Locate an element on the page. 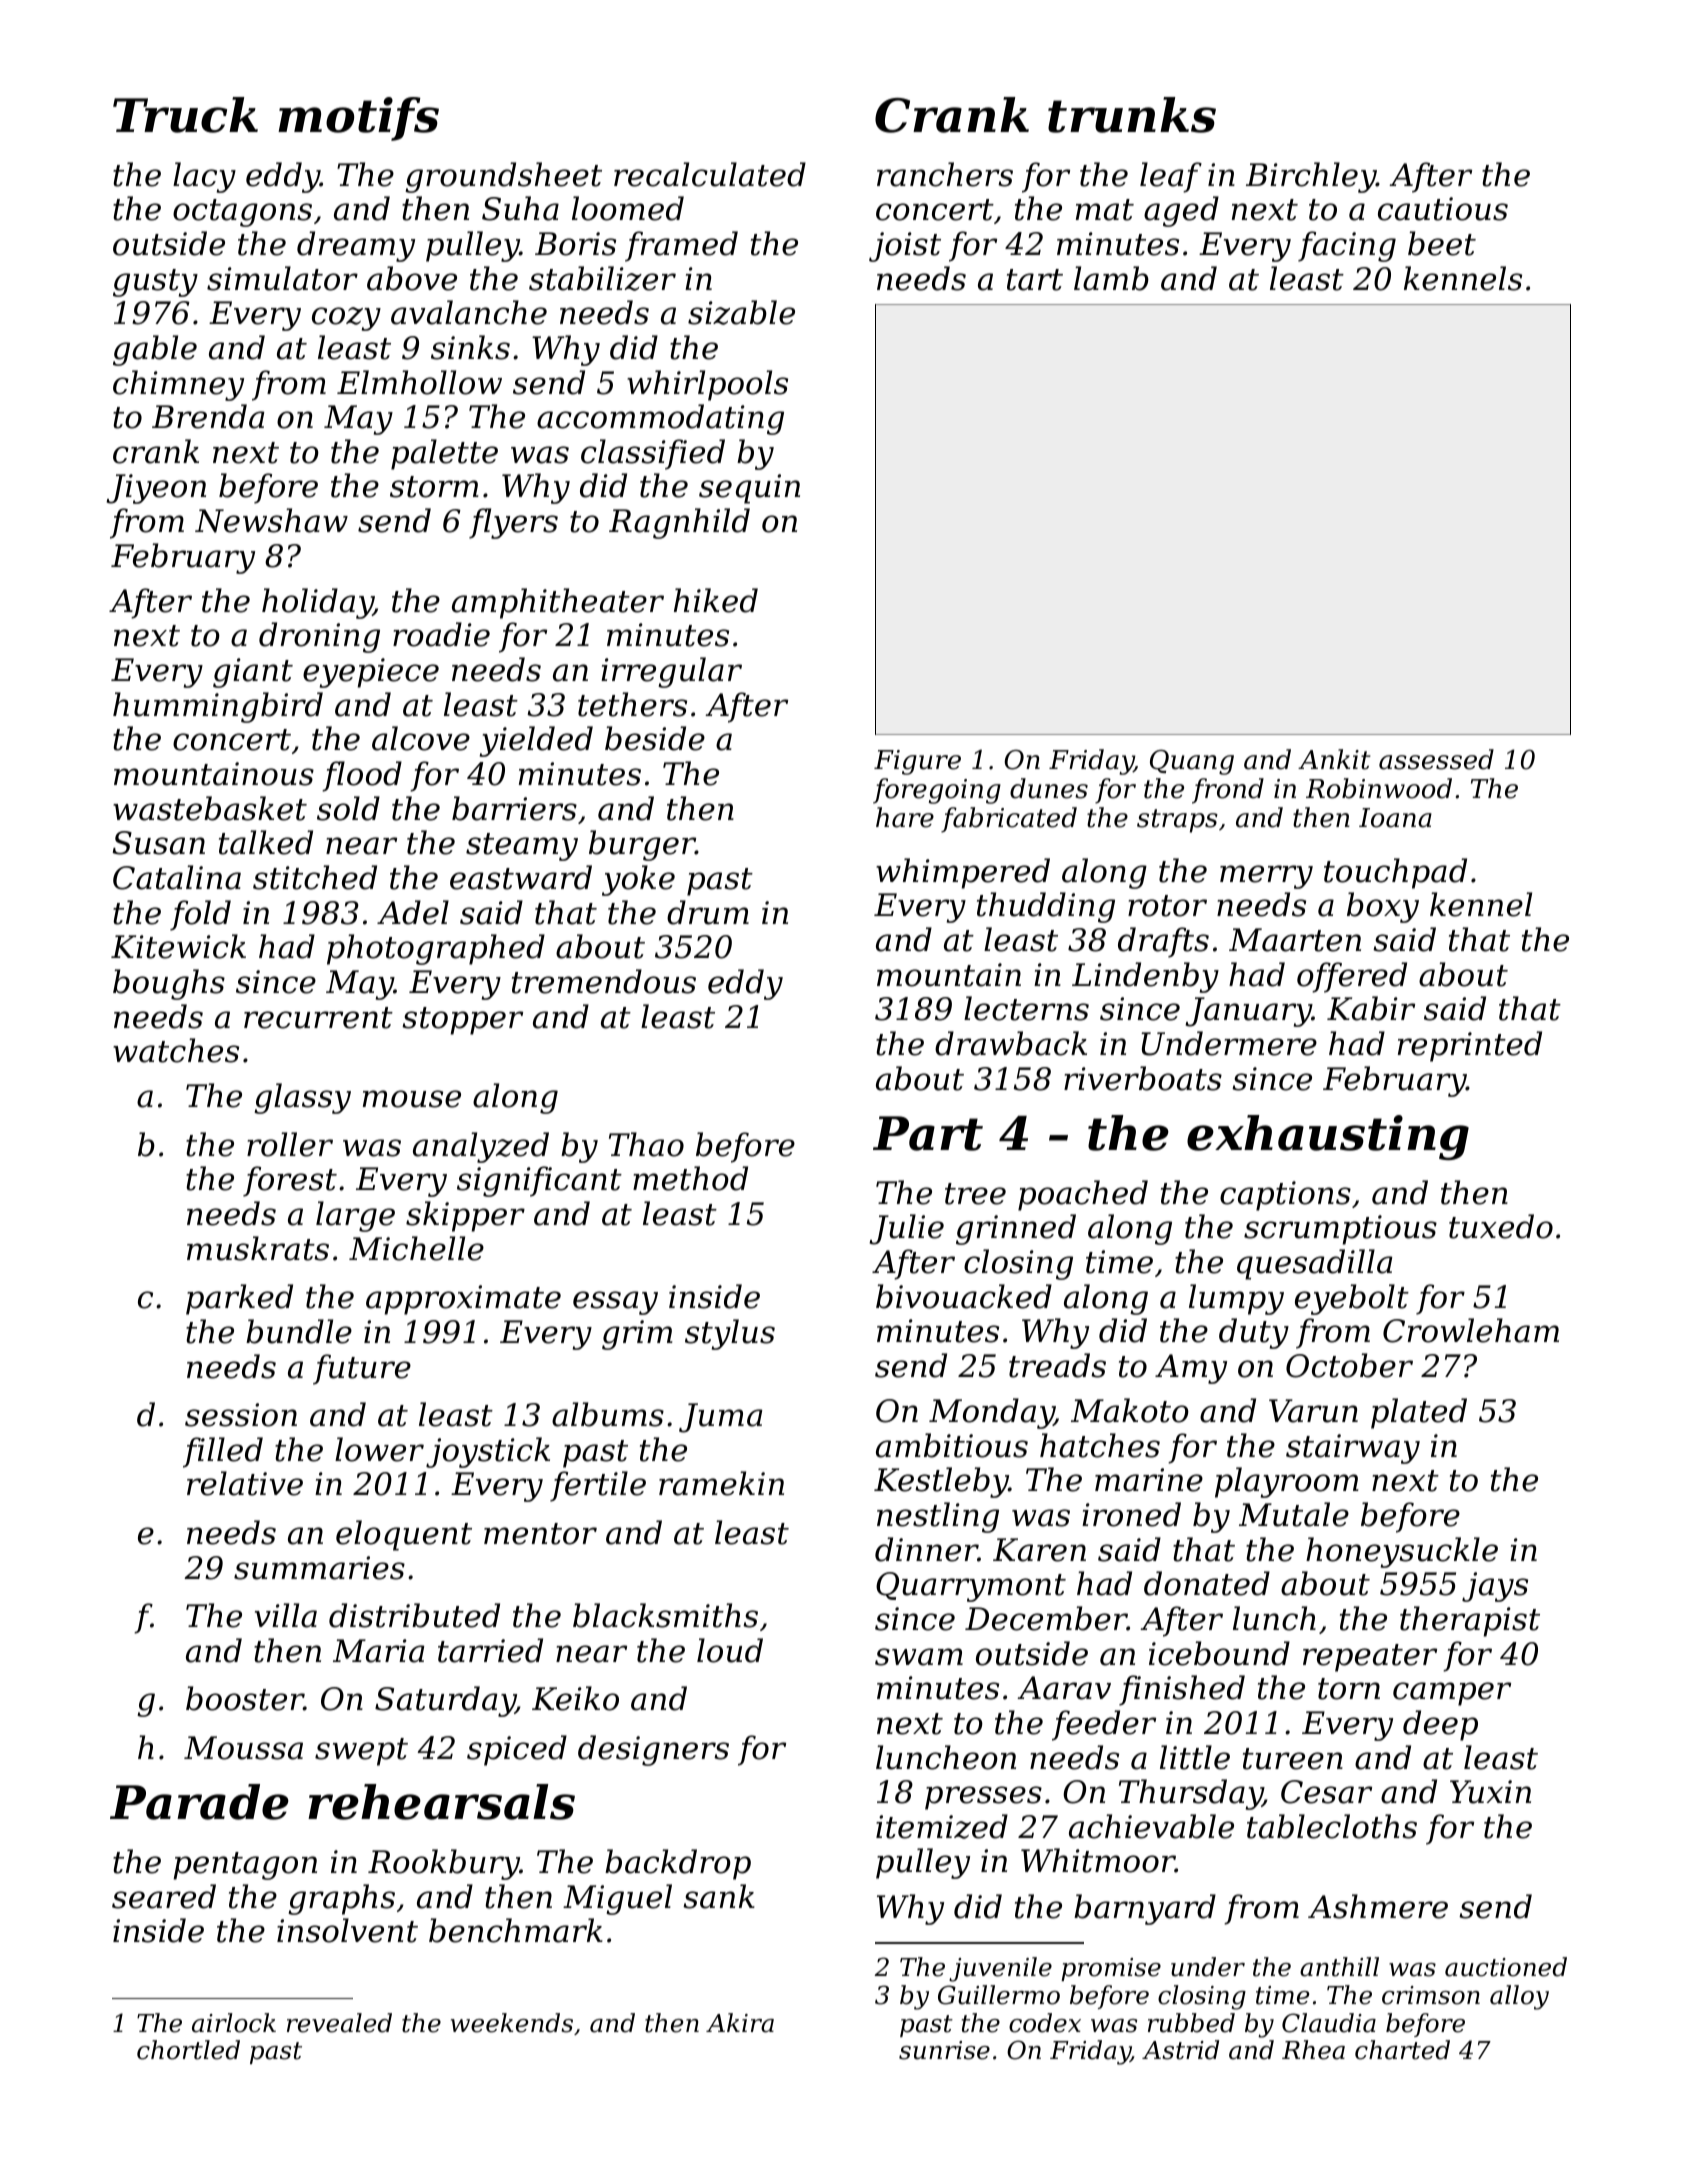 The image size is (1683, 2178). cautious is located at coordinates (1443, 209).
